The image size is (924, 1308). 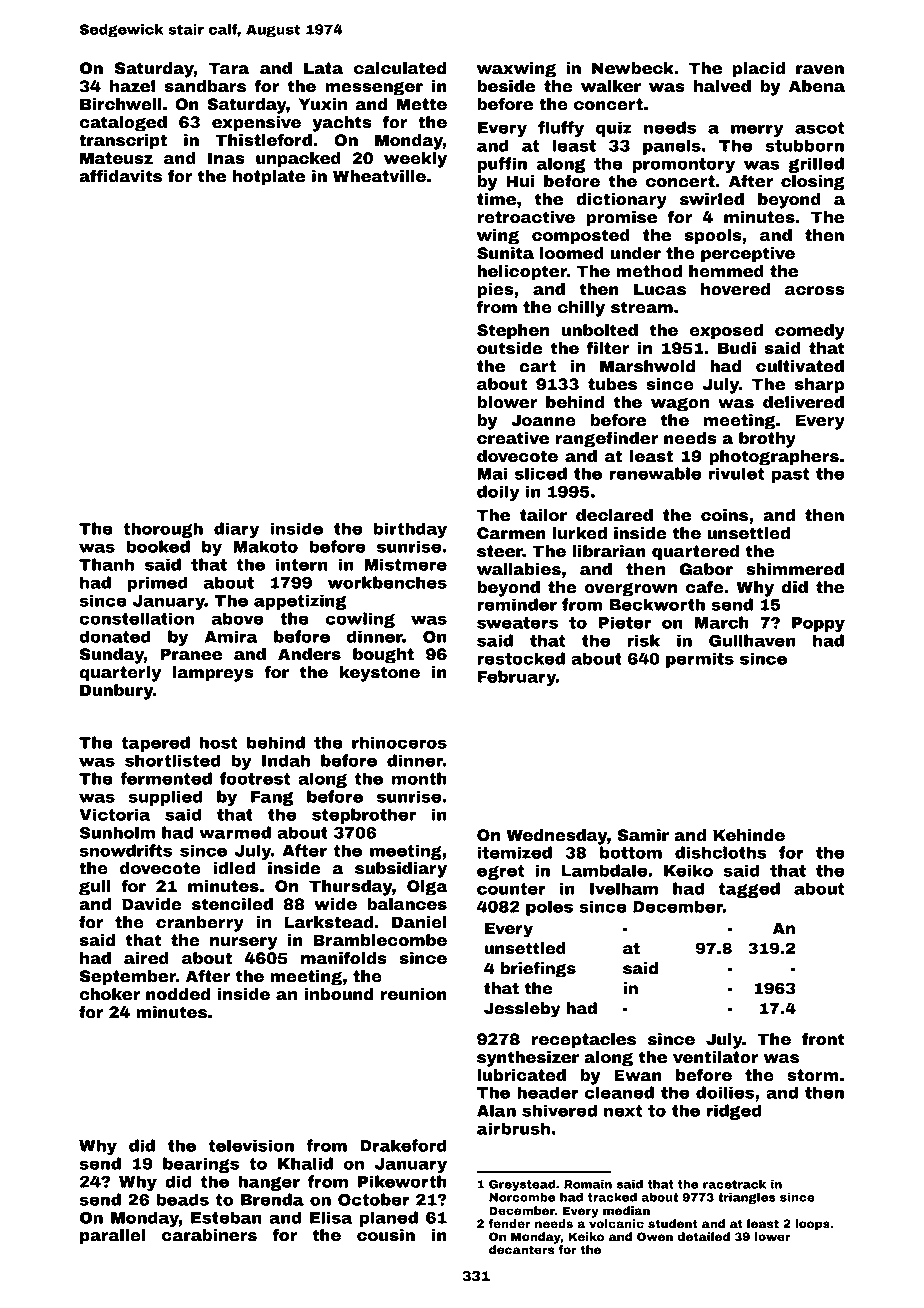 What do you see at coordinates (116, 692) in the image?
I see `Dunbury` at bounding box center [116, 692].
